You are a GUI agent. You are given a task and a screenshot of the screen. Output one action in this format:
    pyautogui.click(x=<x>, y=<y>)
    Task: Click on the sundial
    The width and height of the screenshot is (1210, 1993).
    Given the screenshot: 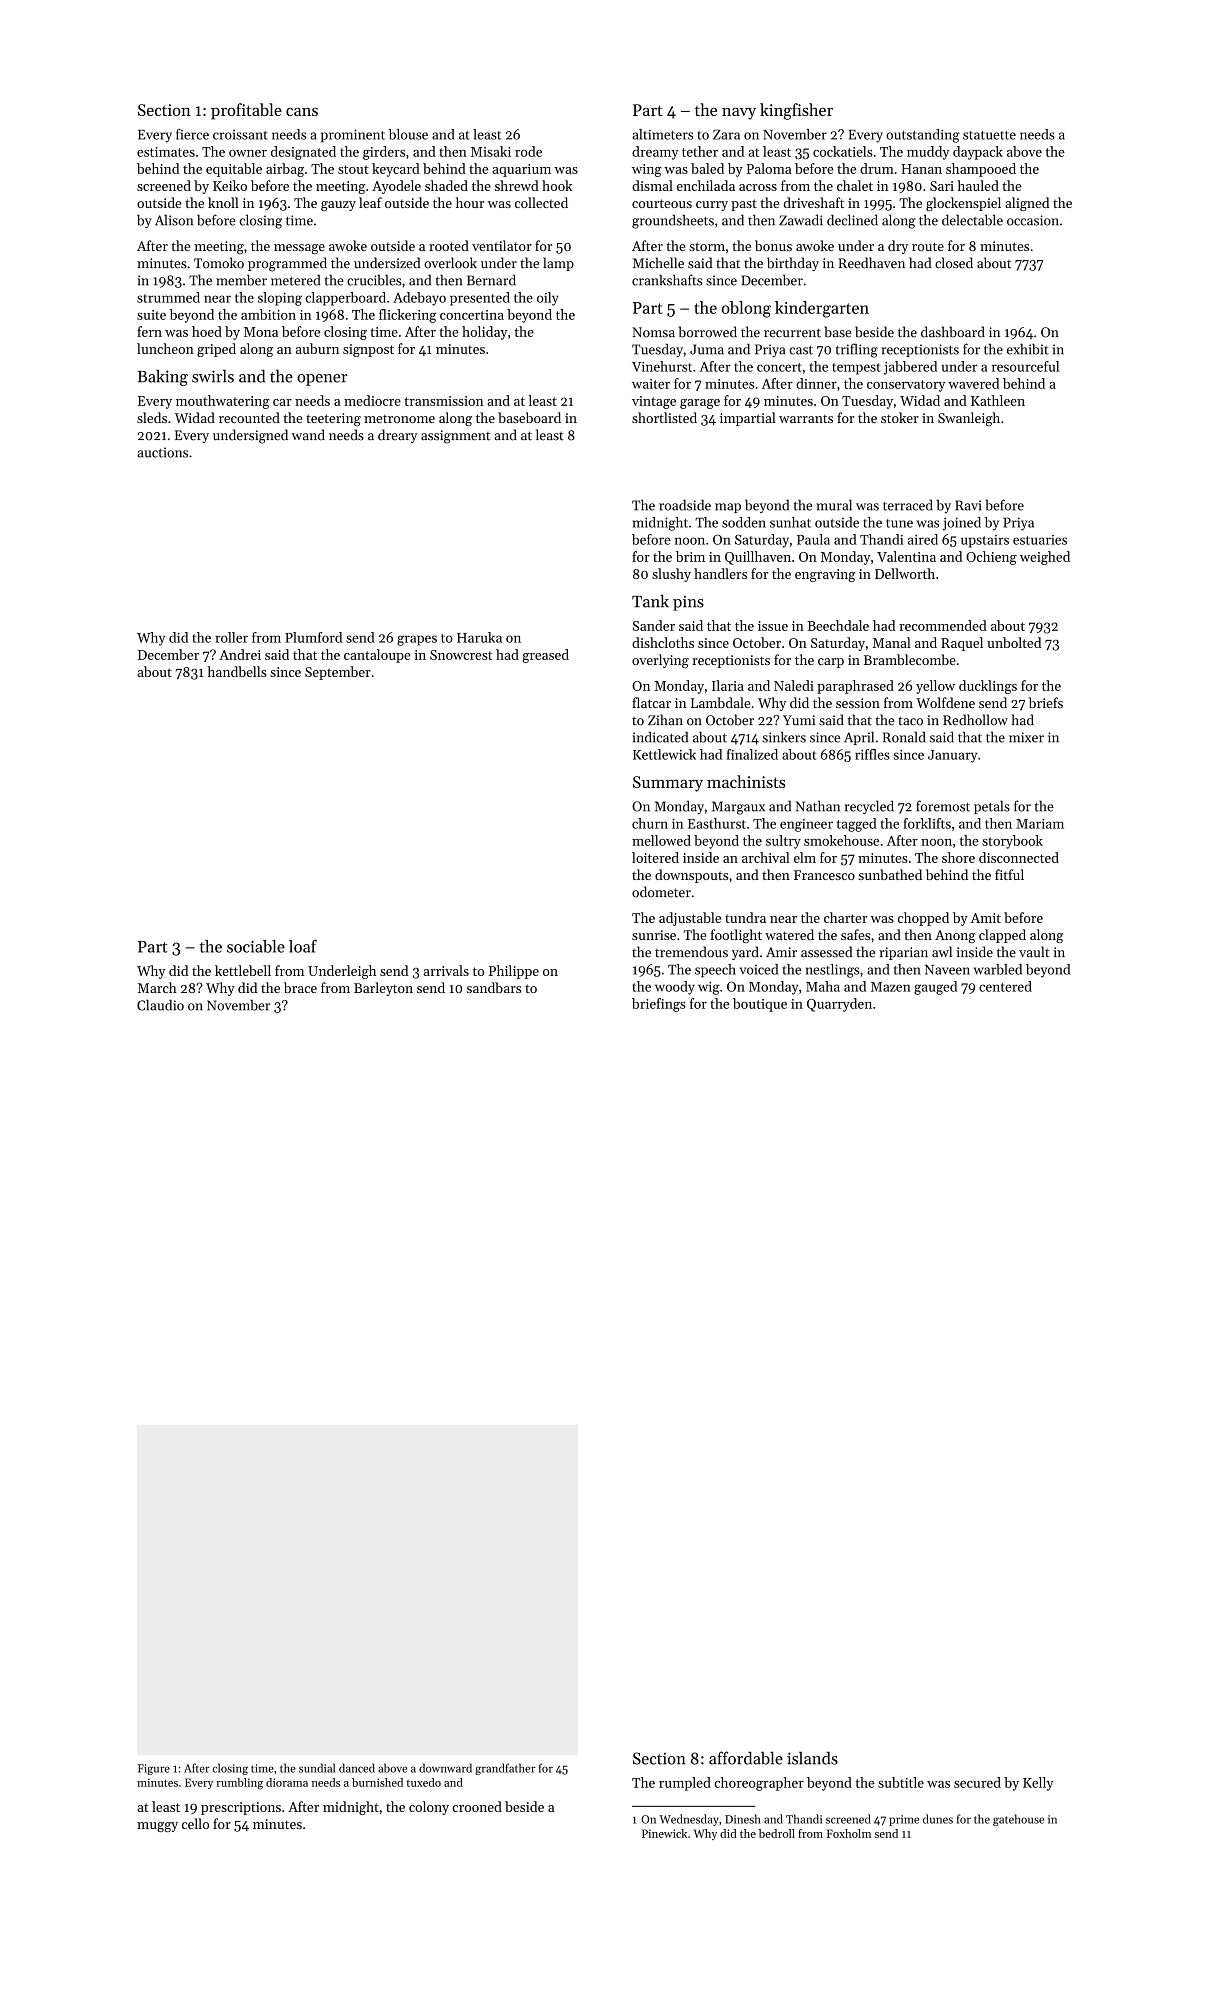 What is the action you would take?
    pyautogui.click(x=317, y=1768)
